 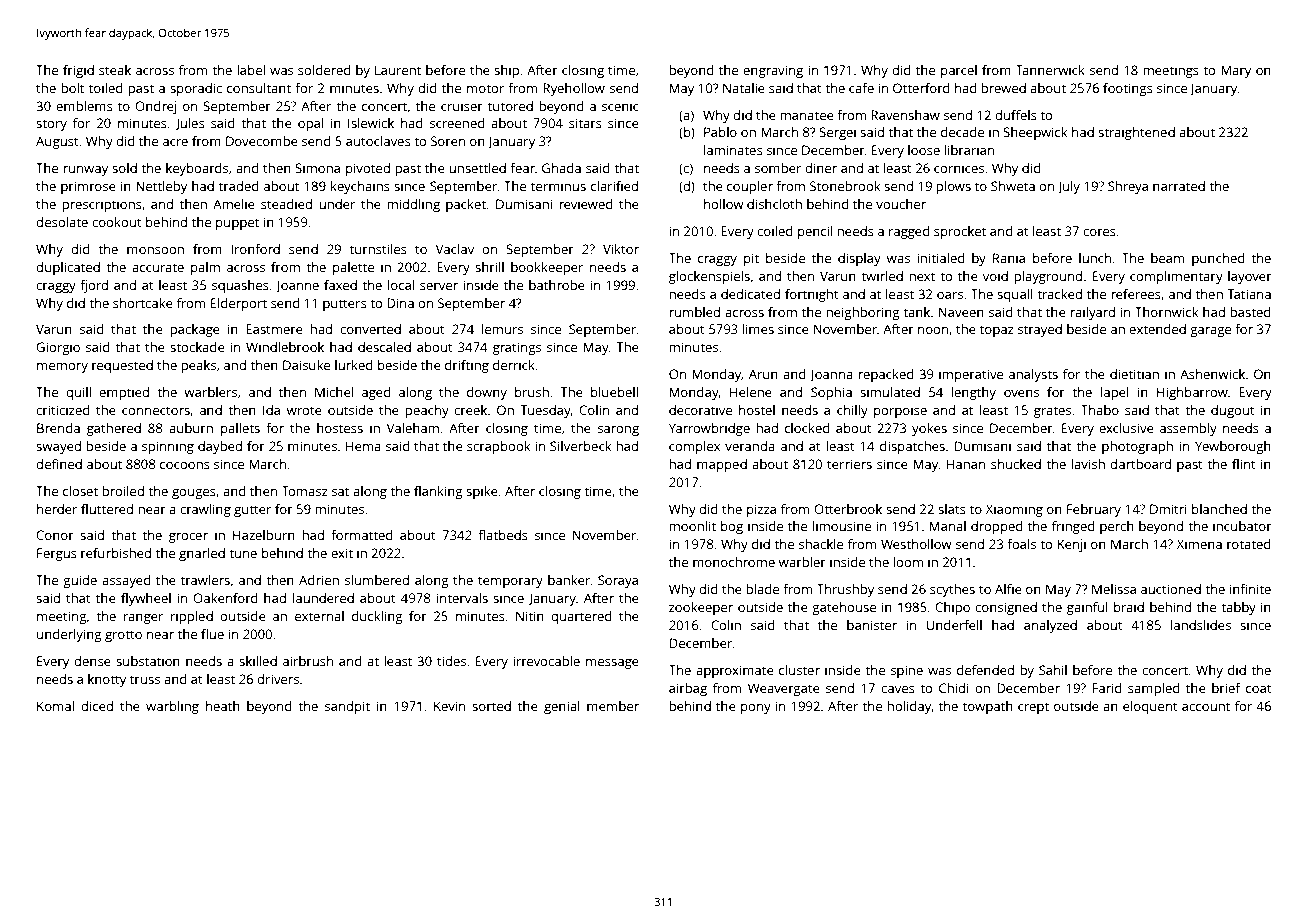 I want to click on approximate, so click(x=735, y=671).
